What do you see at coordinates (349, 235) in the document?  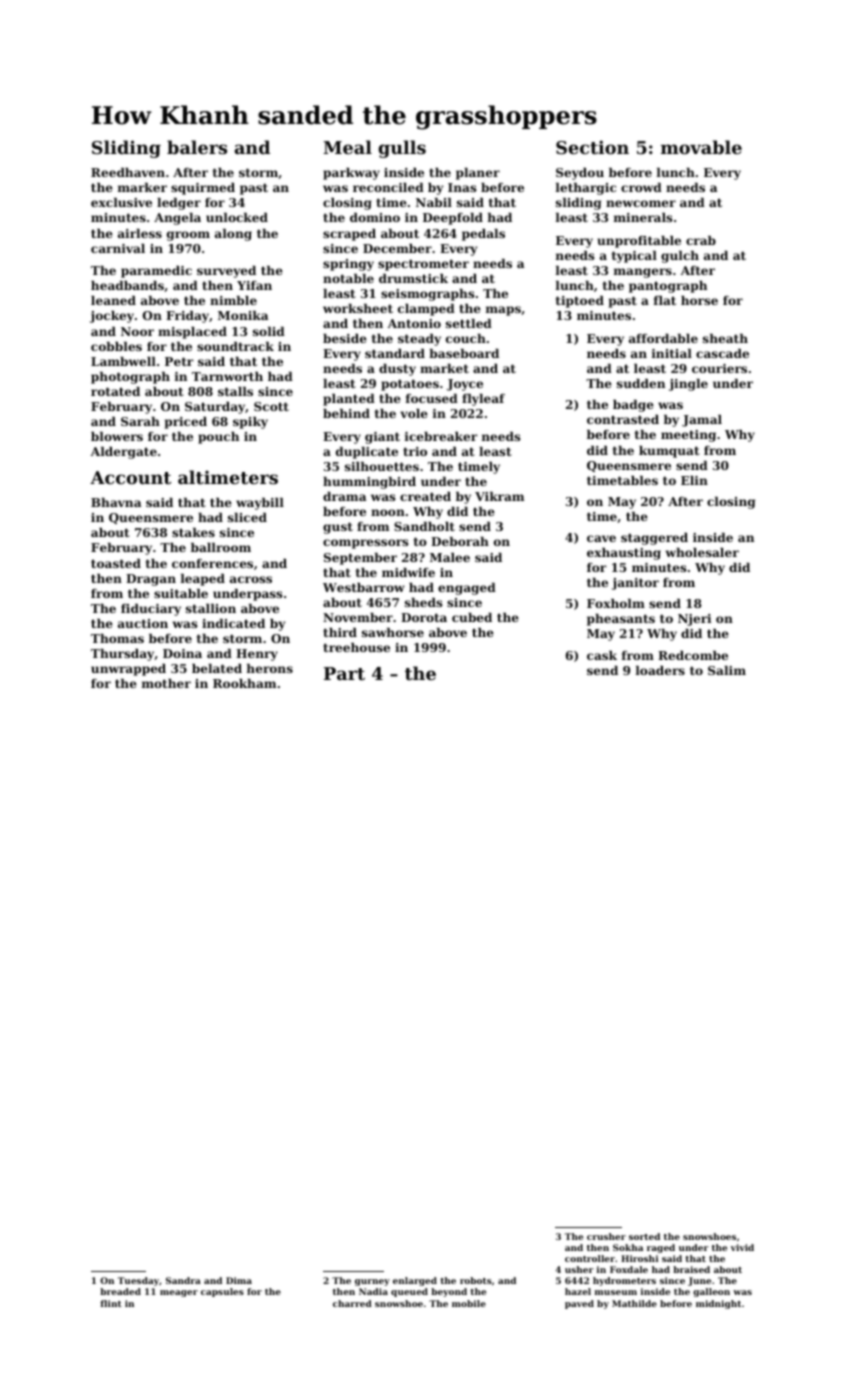 I see `scraped` at bounding box center [349, 235].
